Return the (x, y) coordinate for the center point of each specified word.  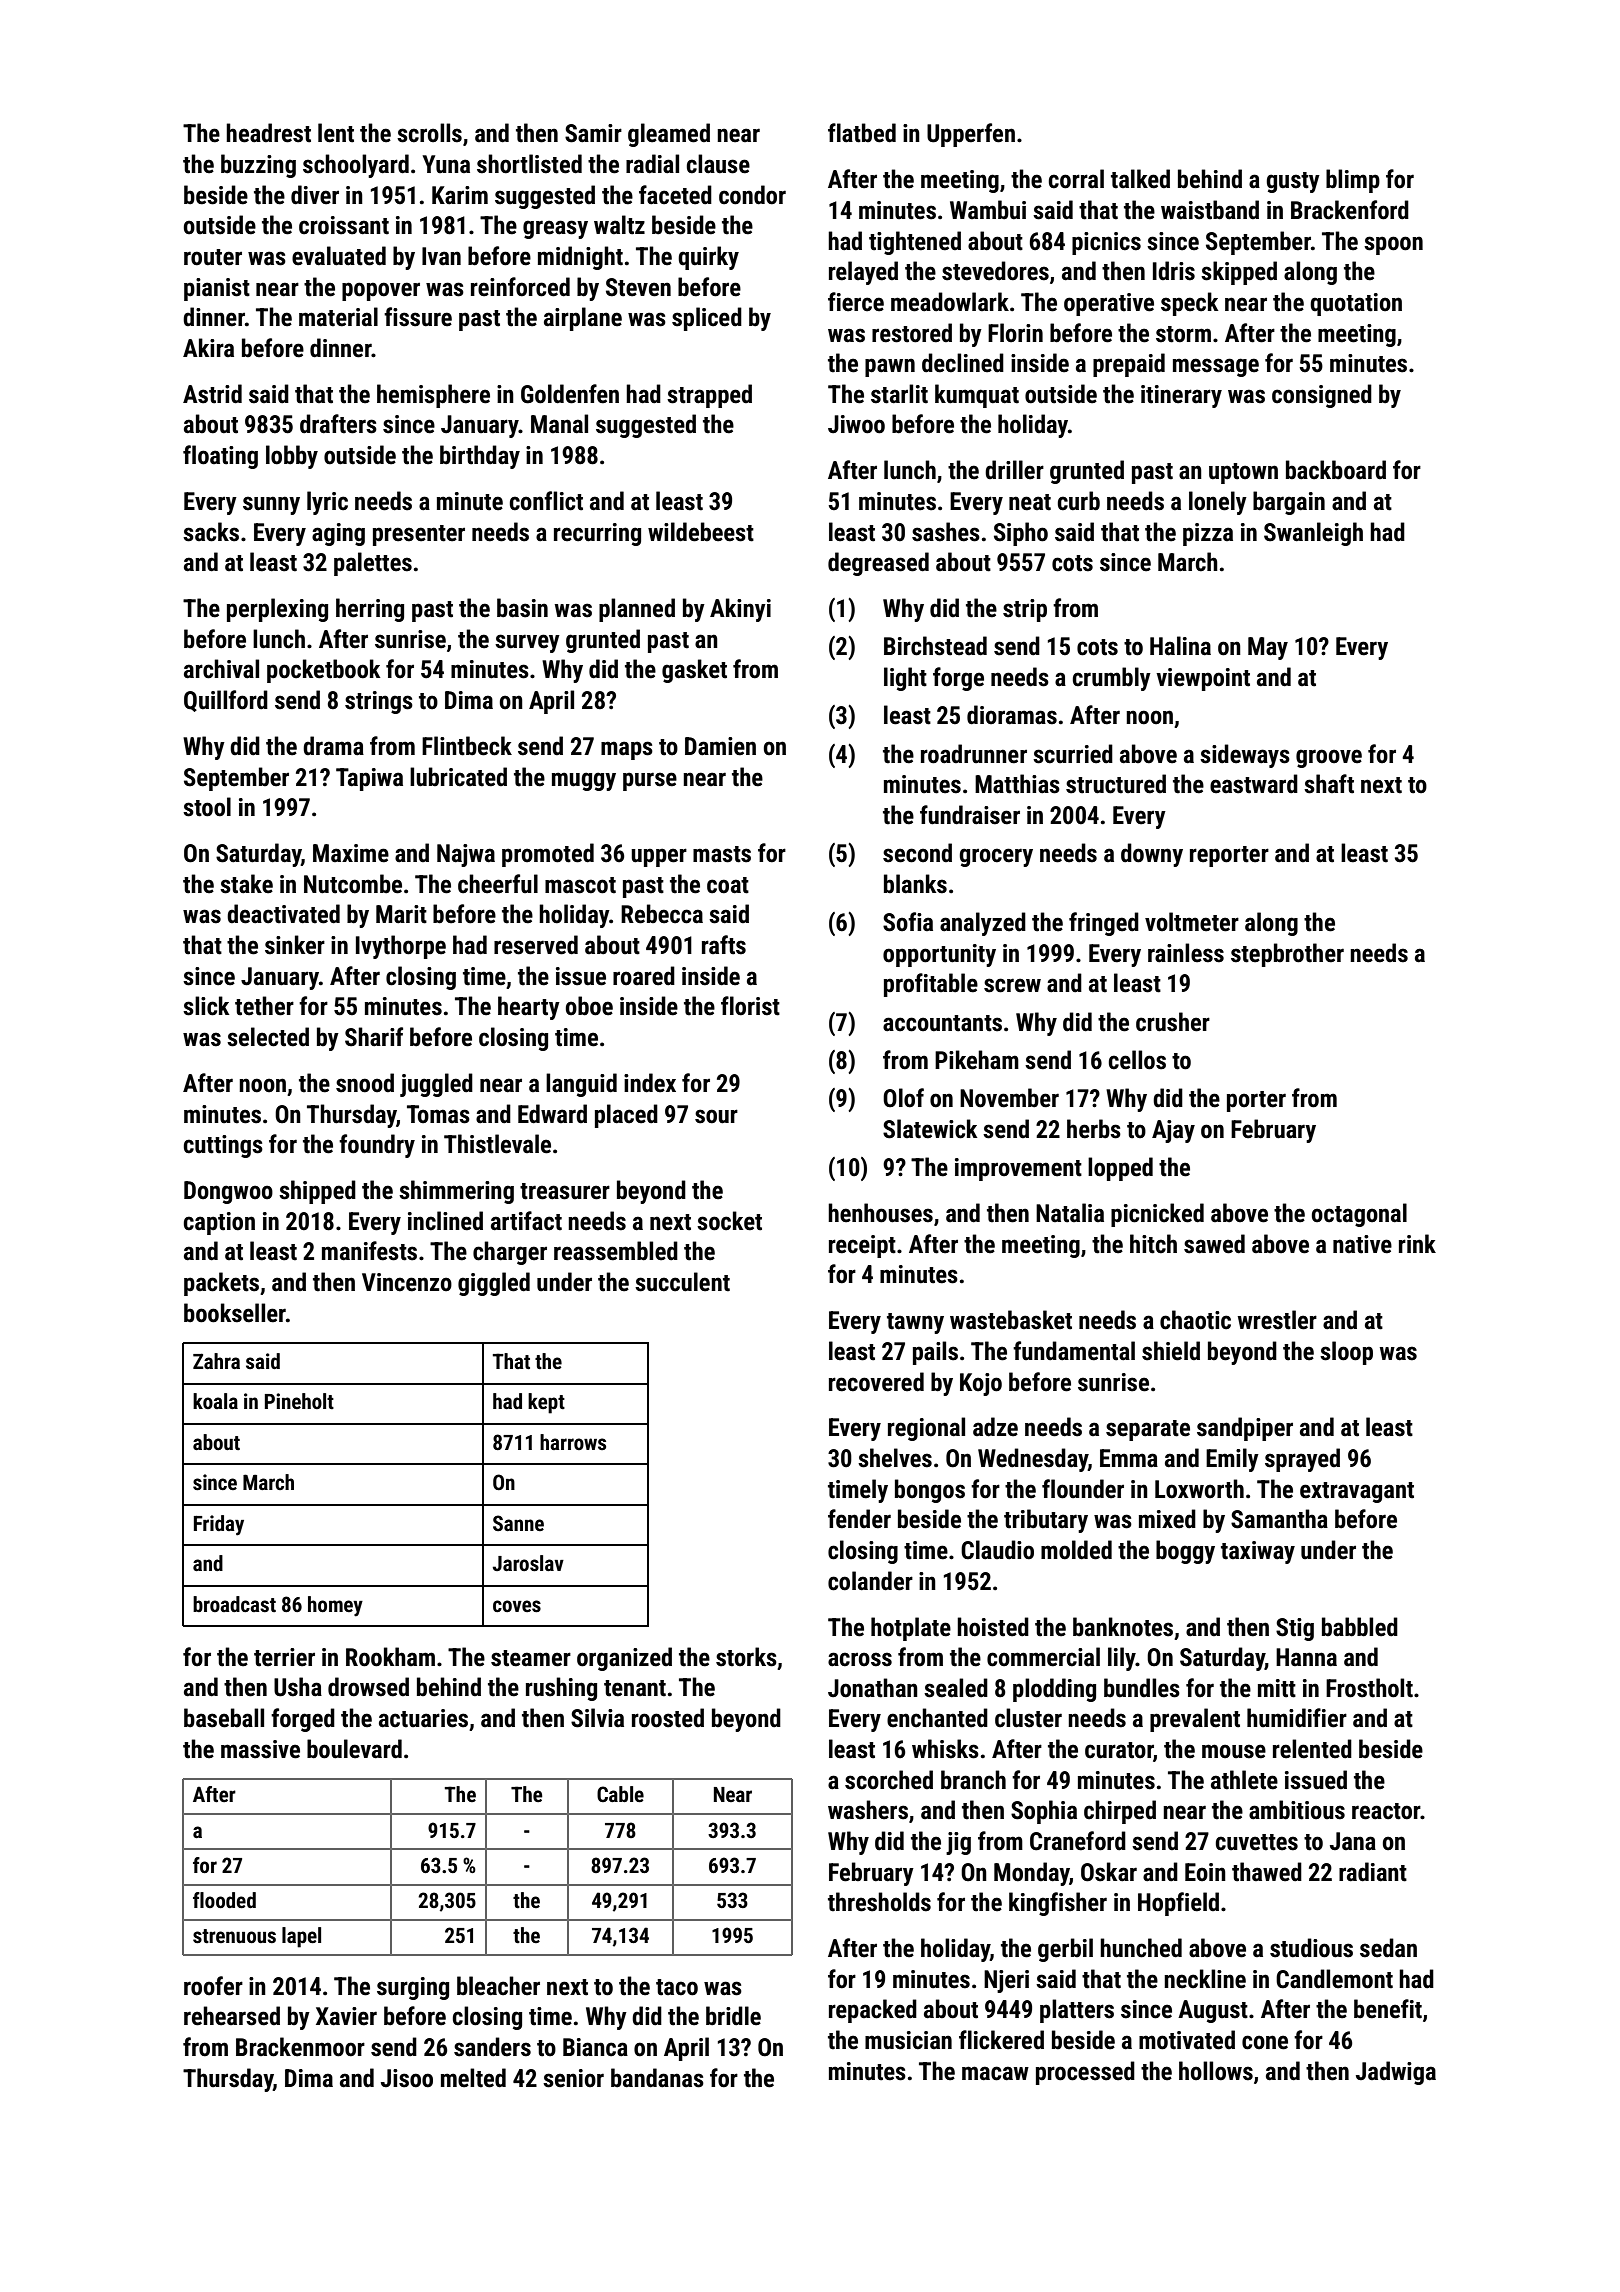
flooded (224, 1900)
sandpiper (1245, 1429)
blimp (1353, 181)
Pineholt (299, 1401)
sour (716, 1116)
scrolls (429, 133)
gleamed (669, 135)
